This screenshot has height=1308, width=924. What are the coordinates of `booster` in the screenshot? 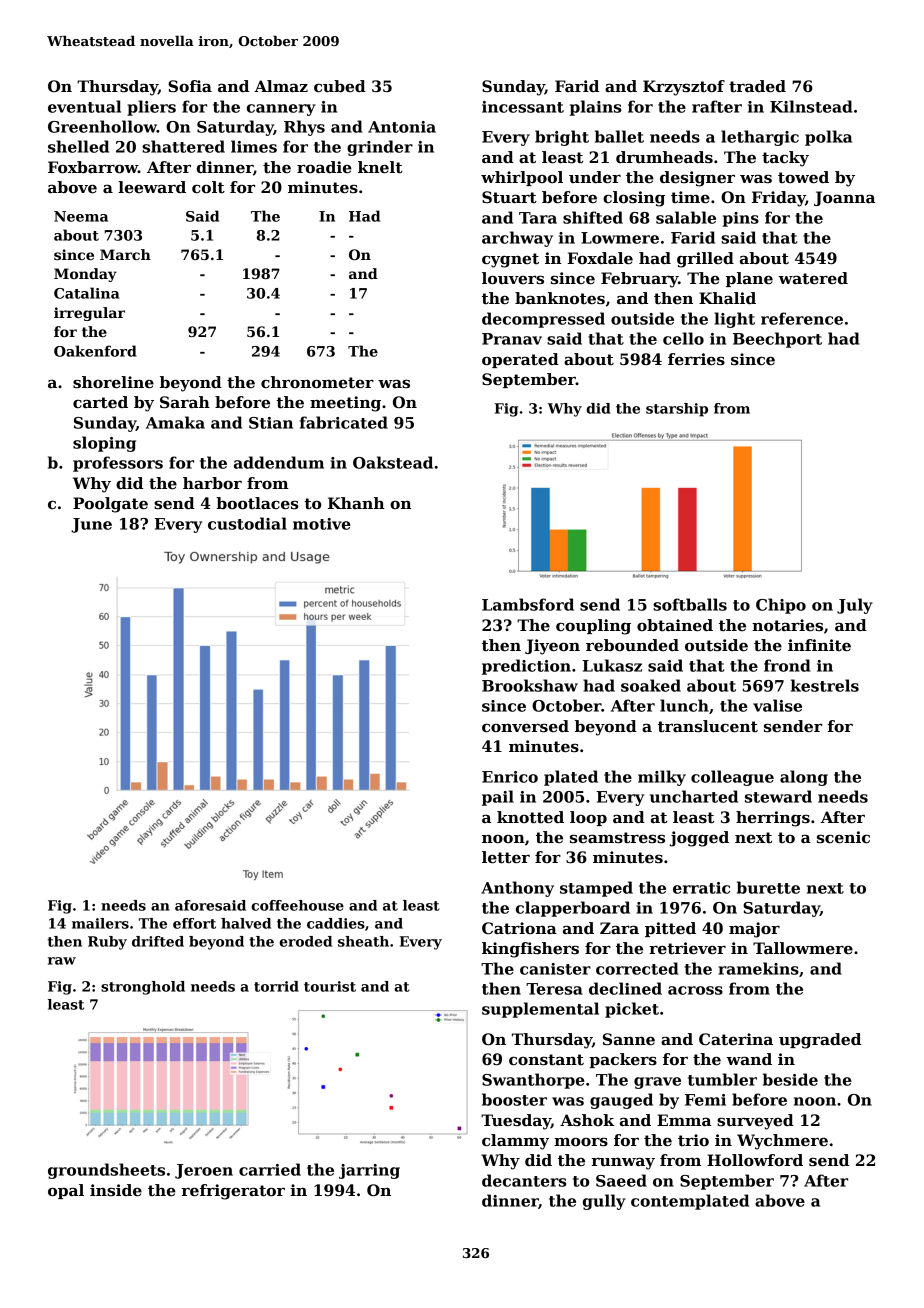 It's located at (514, 1099).
